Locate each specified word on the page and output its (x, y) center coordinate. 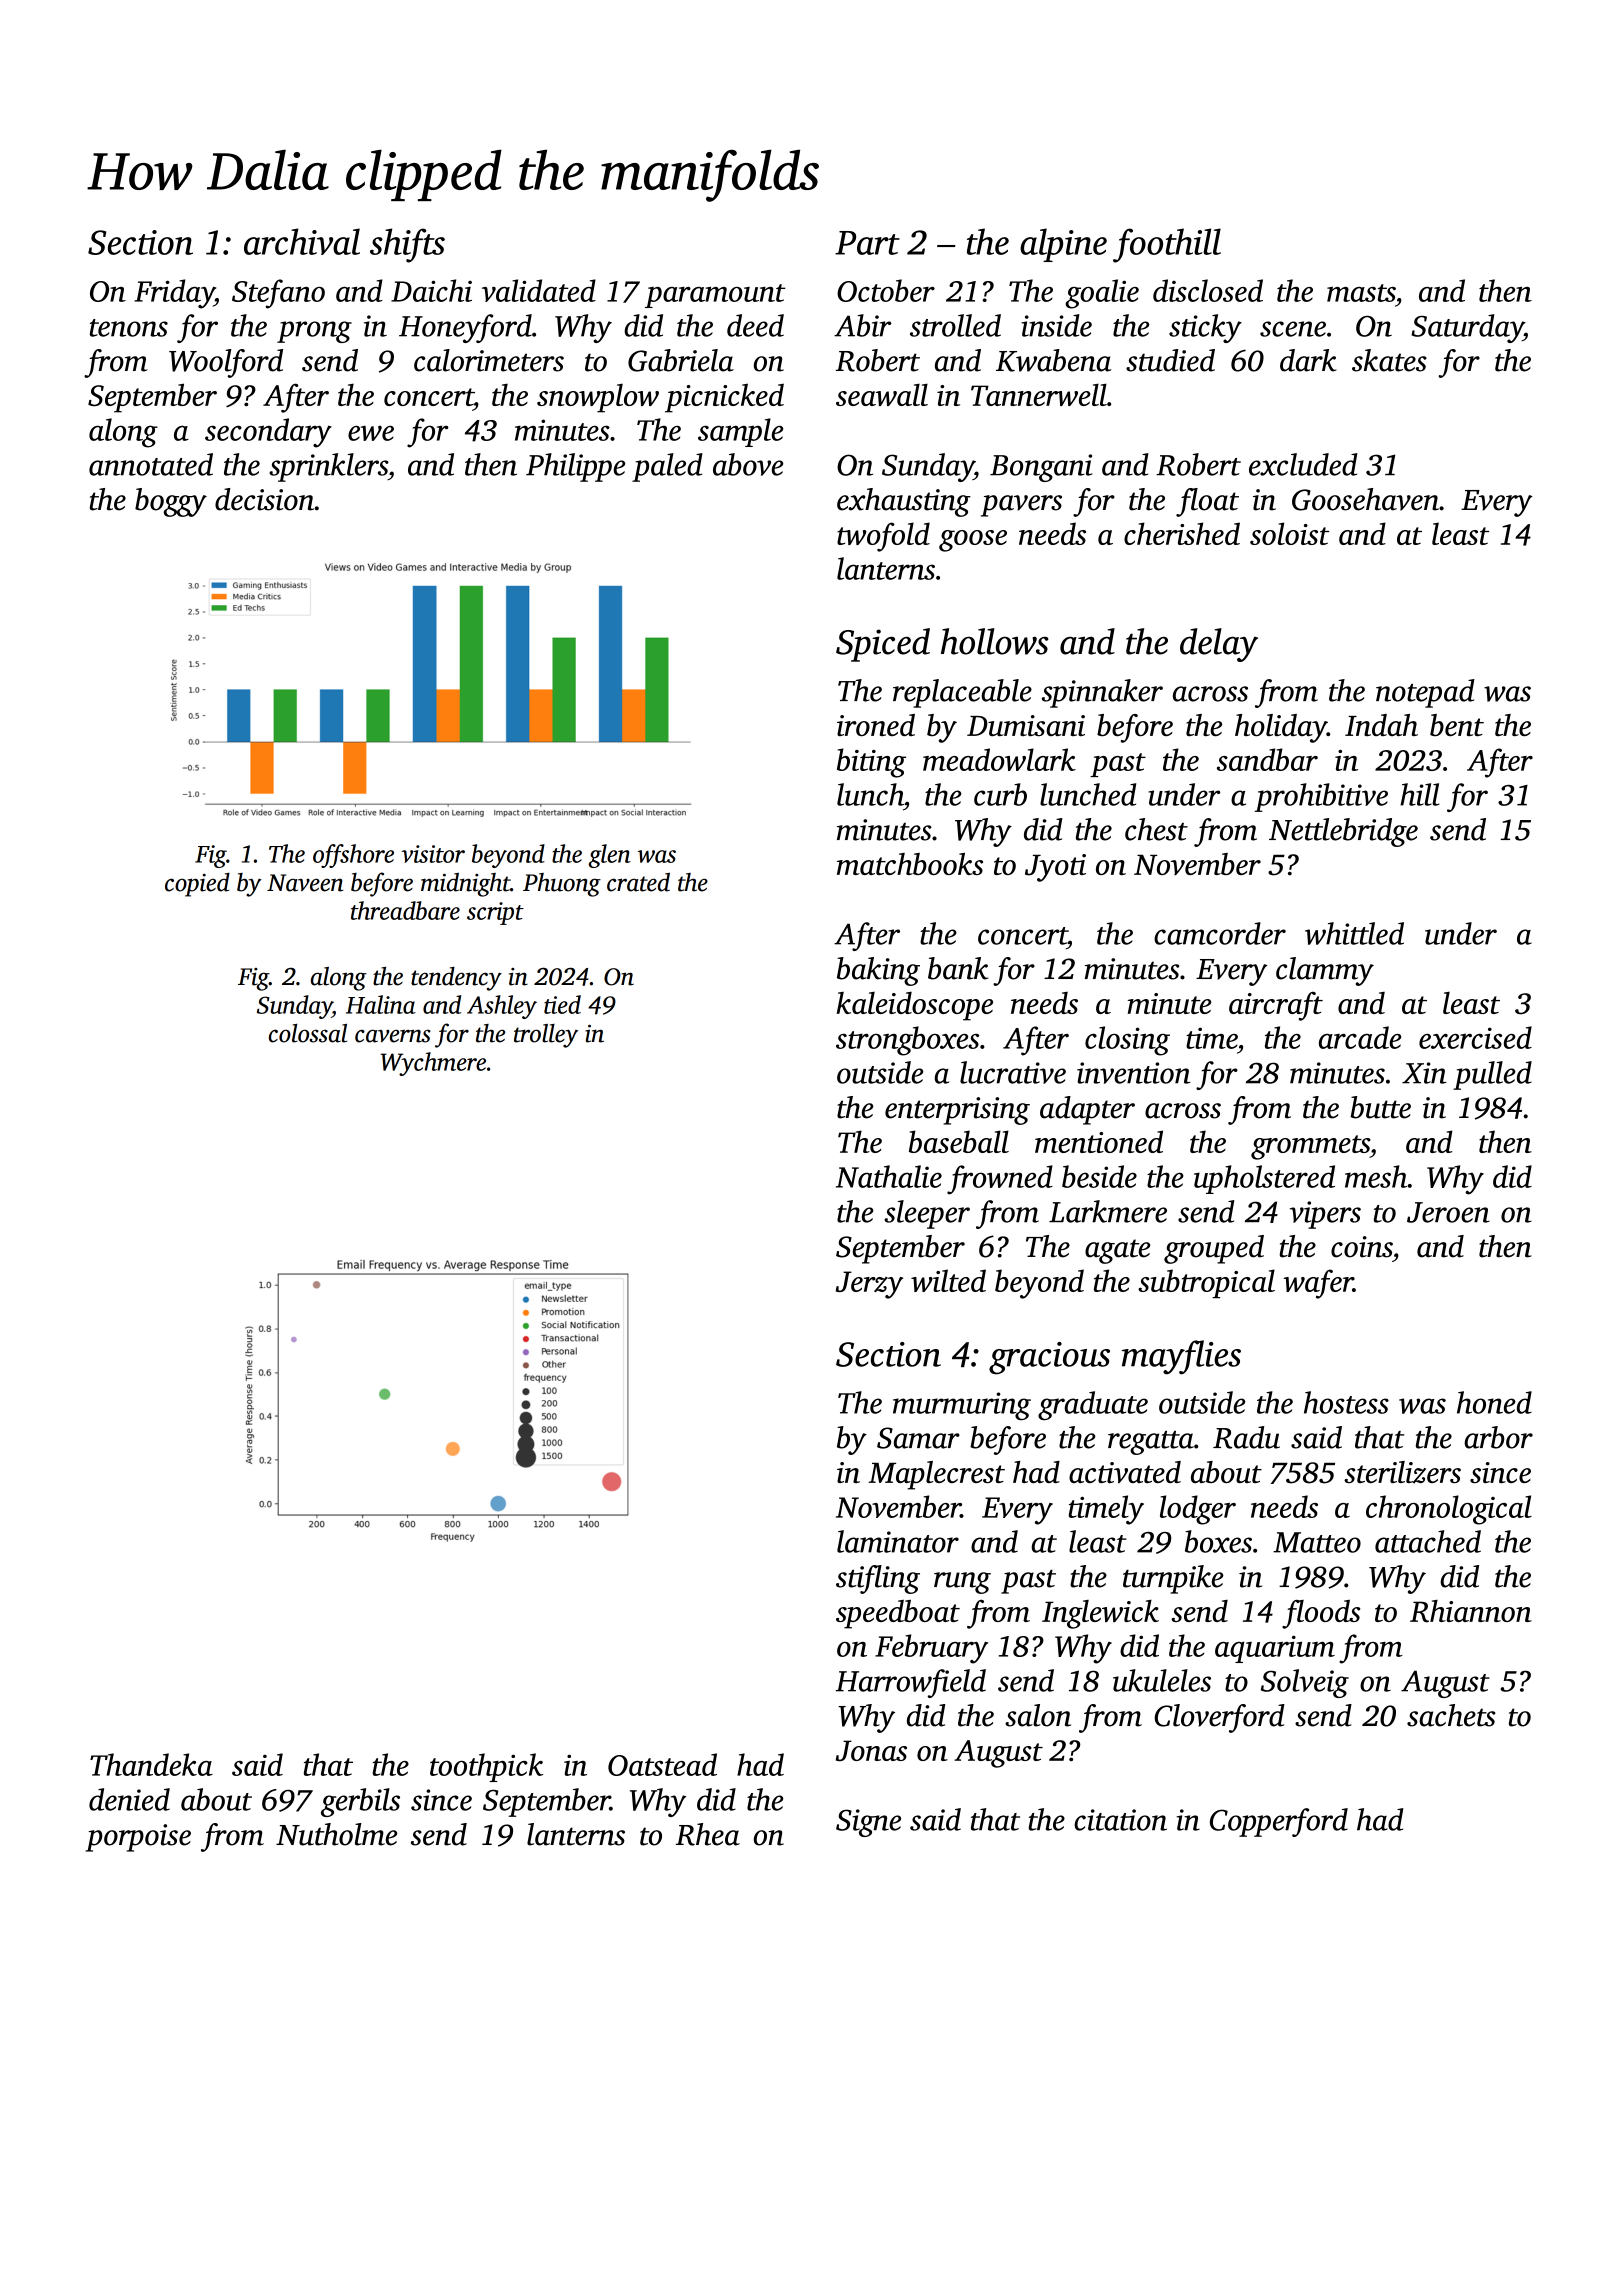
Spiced (883, 645)
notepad (1425, 693)
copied (197, 885)
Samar (918, 1438)
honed (1494, 1402)
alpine (1063, 245)
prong (314, 332)
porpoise (138, 1838)
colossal (308, 1033)
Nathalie (889, 1176)
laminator (898, 1541)
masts (1361, 293)
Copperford (1279, 1822)
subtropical (1206, 1283)
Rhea (708, 1834)
